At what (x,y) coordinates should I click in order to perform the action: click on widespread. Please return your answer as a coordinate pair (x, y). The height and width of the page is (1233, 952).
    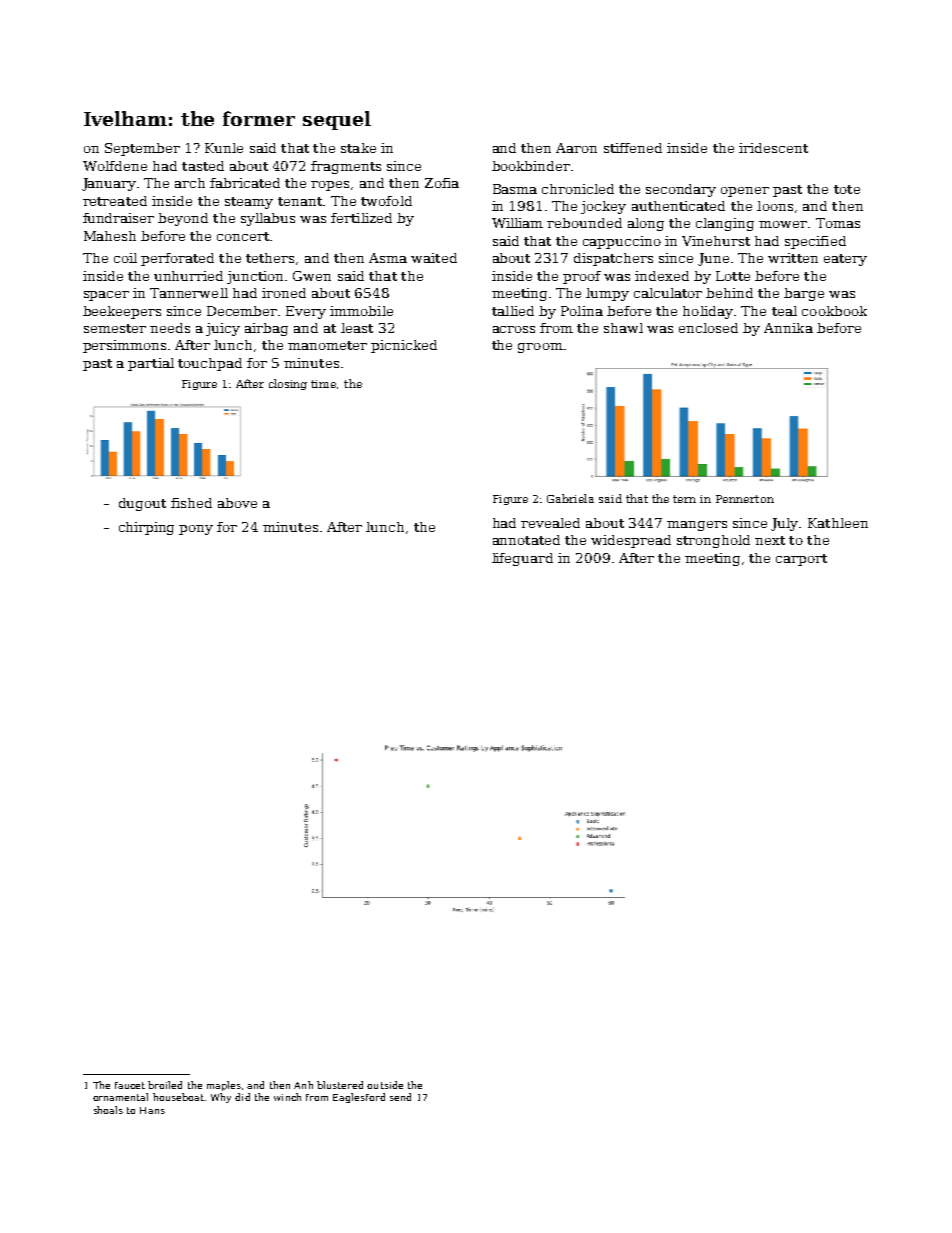
    Looking at the image, I should click on (631, 541).
